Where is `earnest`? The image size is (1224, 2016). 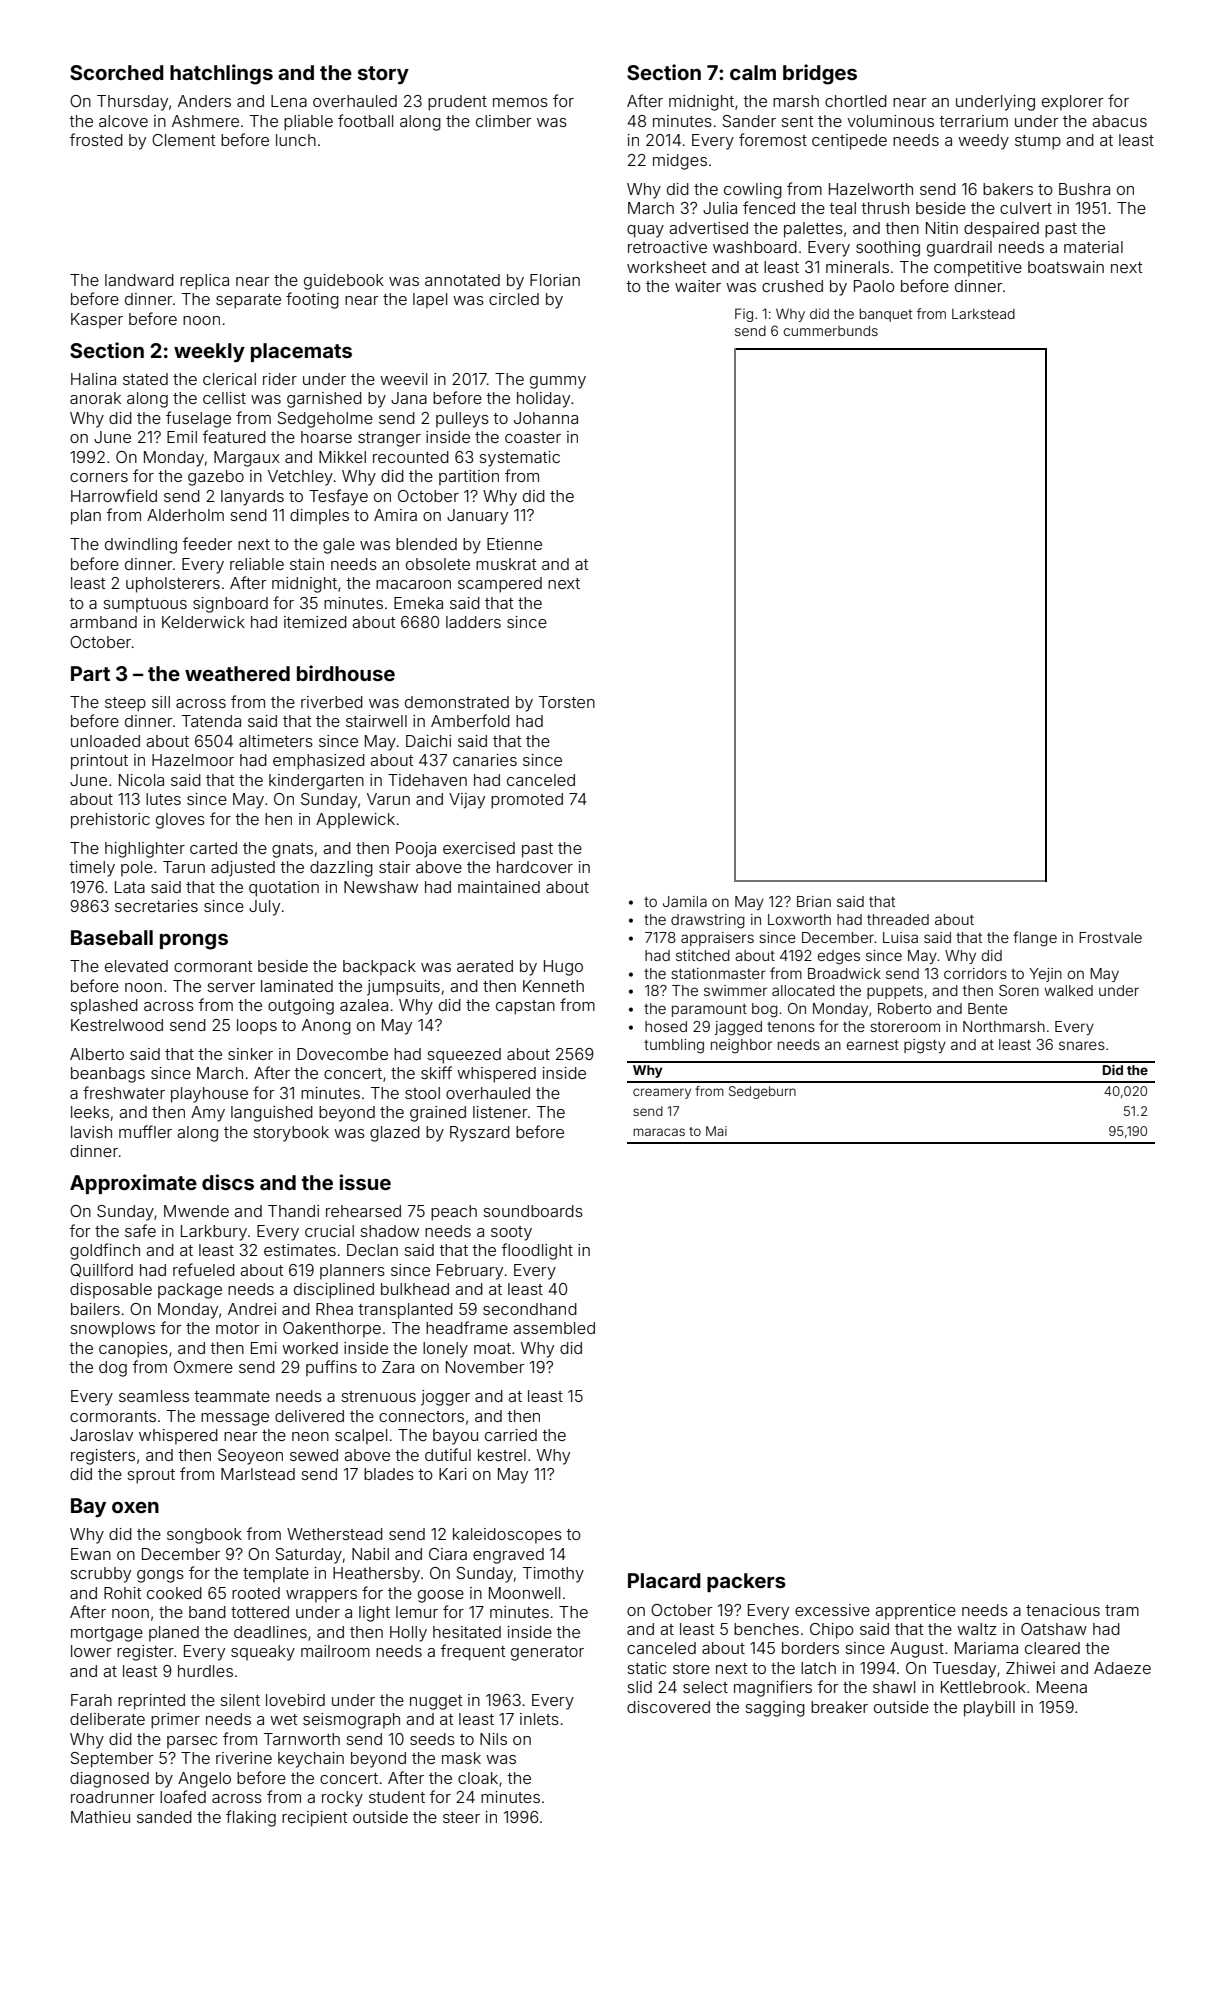
earnest is located at coordinates (873, 1045).
